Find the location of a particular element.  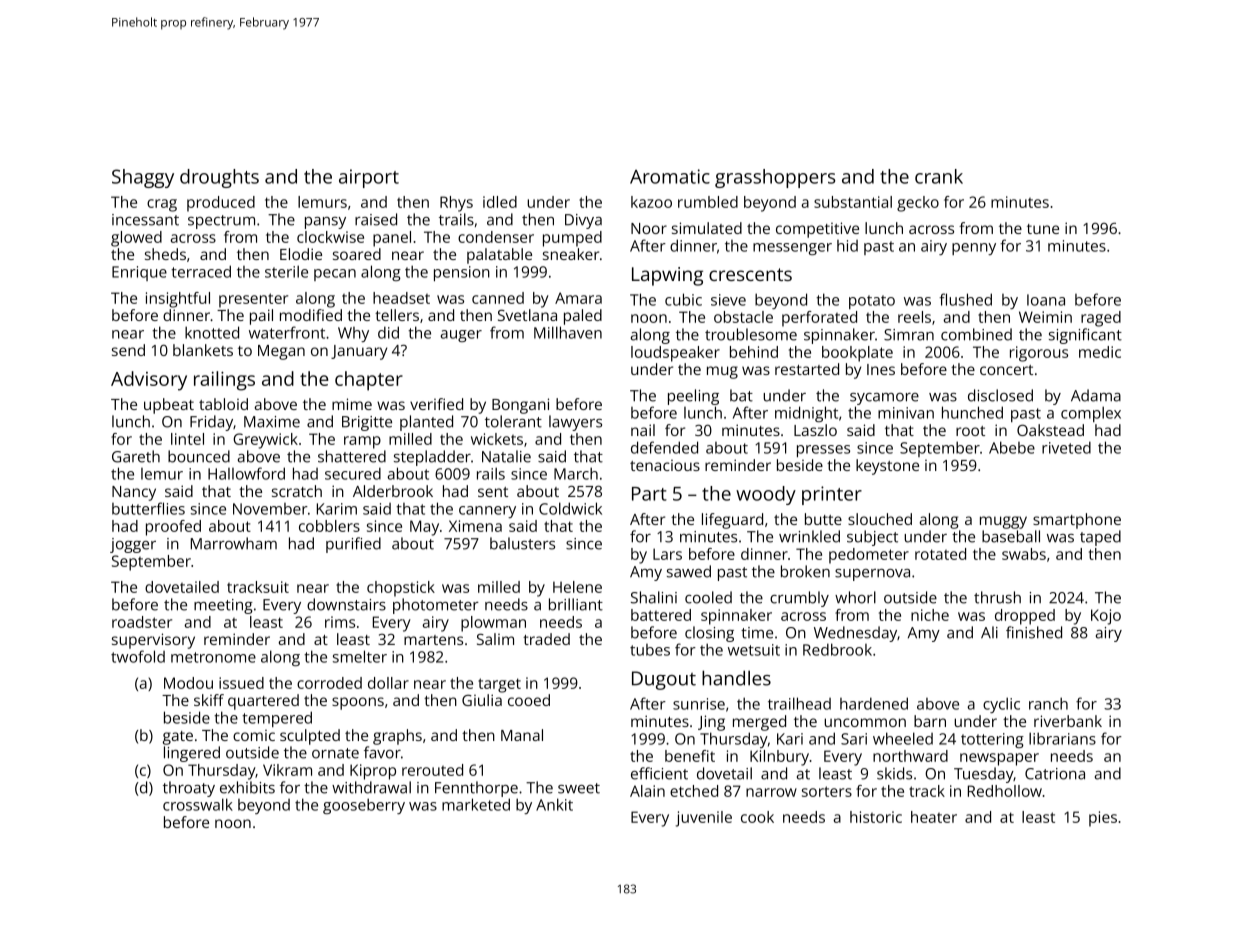

modified is located at coordinates (311, 315).
